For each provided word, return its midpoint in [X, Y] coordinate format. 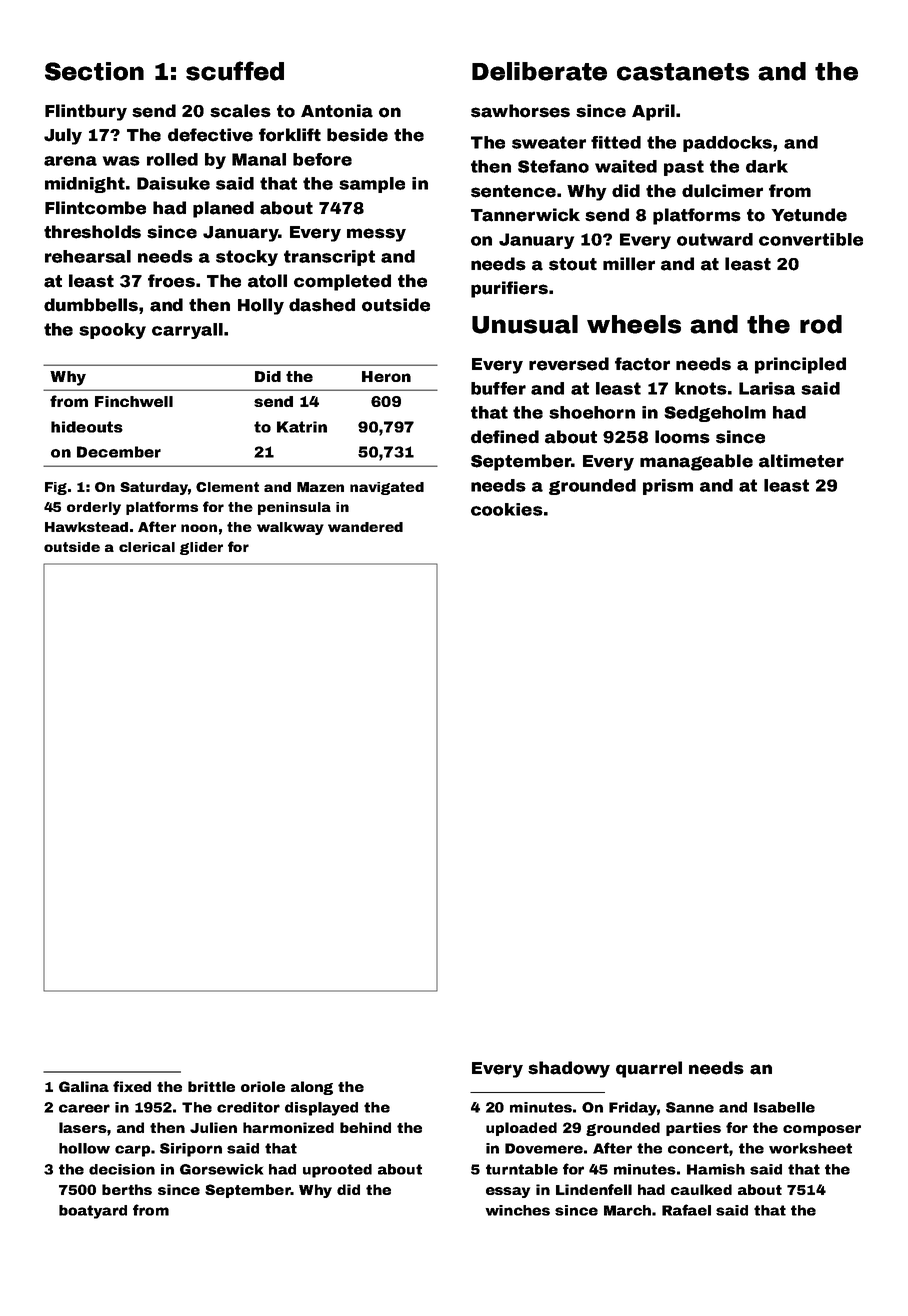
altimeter [801, 461]
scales [240, 111]
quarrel [649, 1069]
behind [365, 1127]
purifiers [509, 289]
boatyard [93, 1212]
